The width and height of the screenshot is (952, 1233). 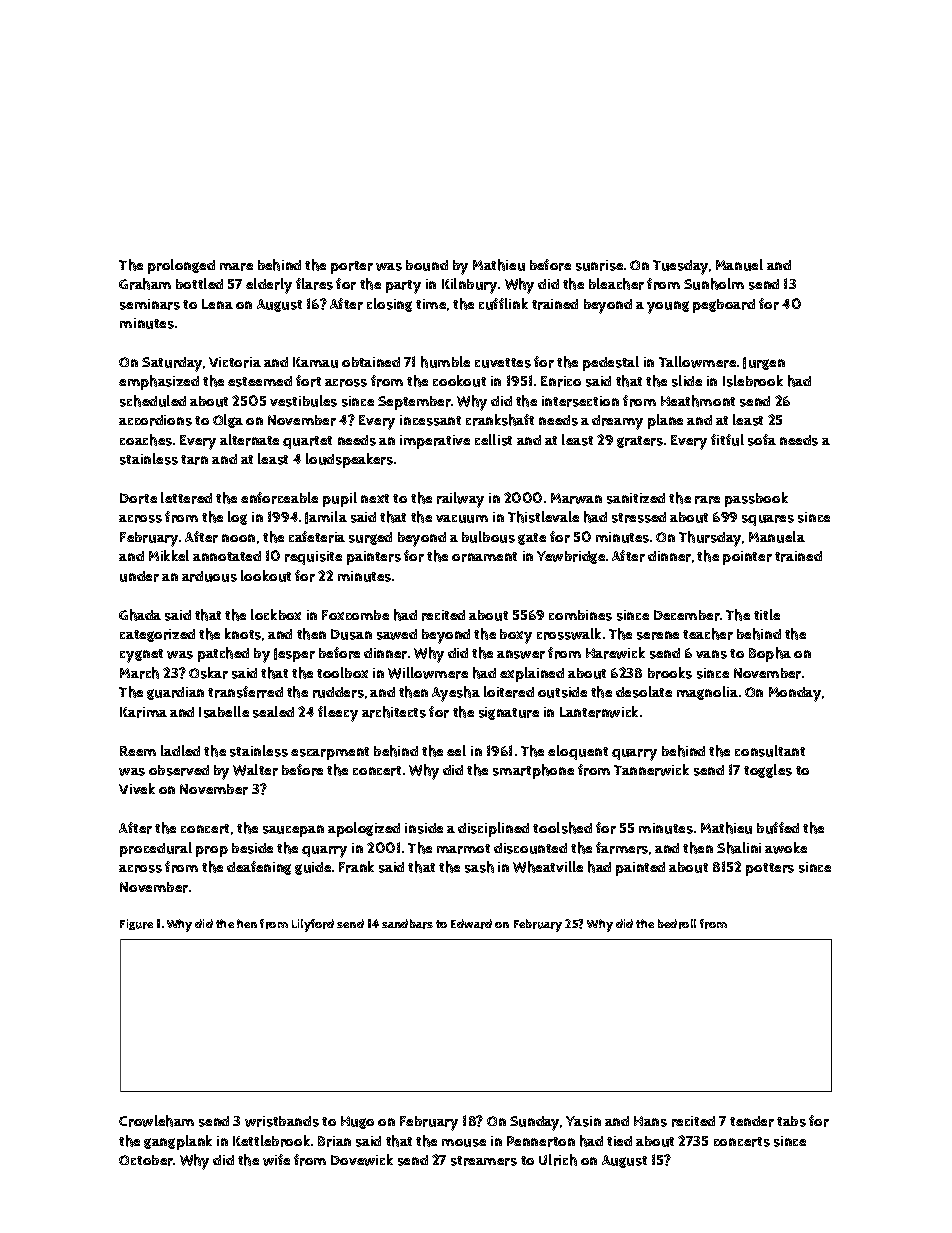 I want to click on Figure, so click(x=136, y=924).
